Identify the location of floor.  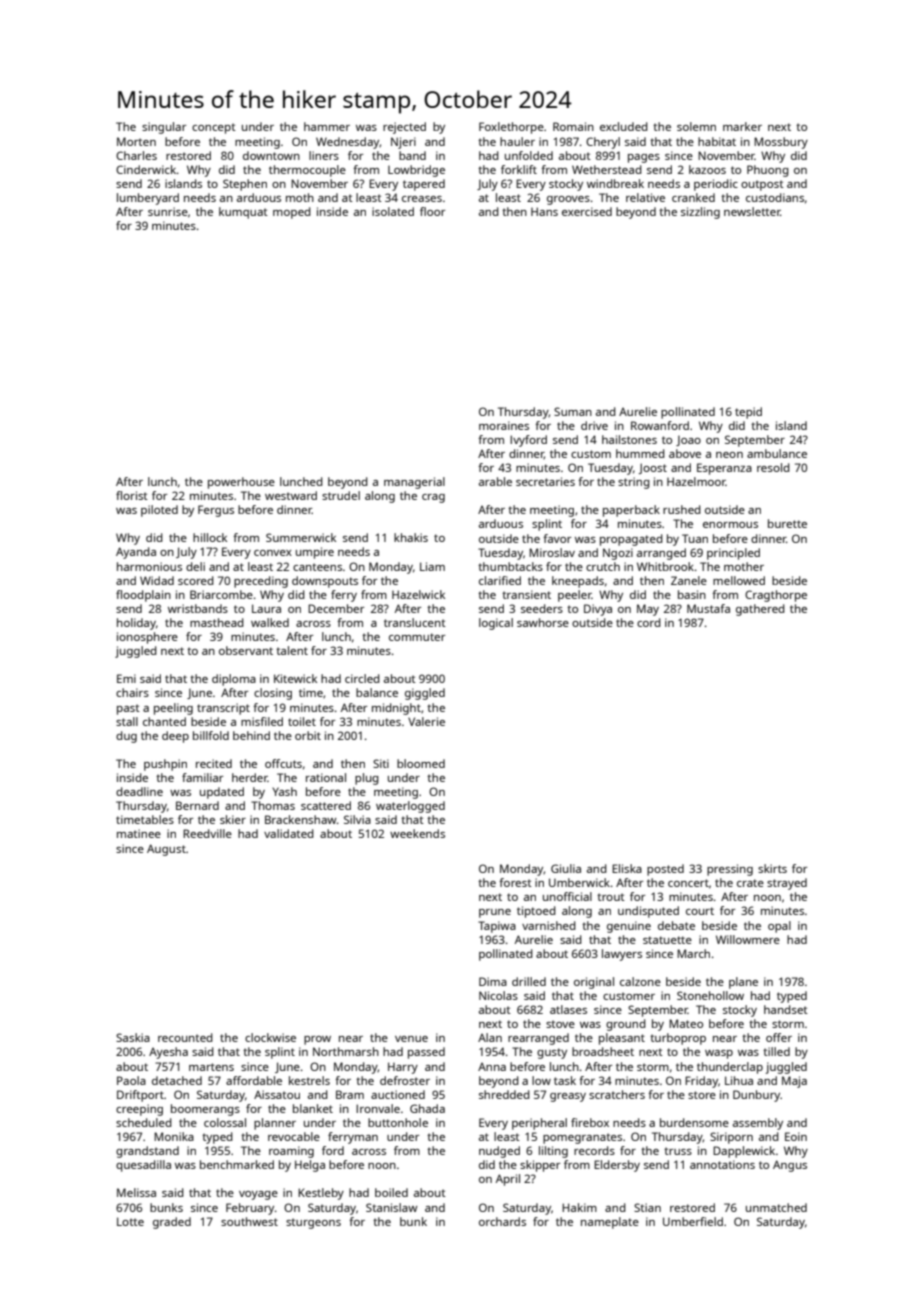
(432, 211).
